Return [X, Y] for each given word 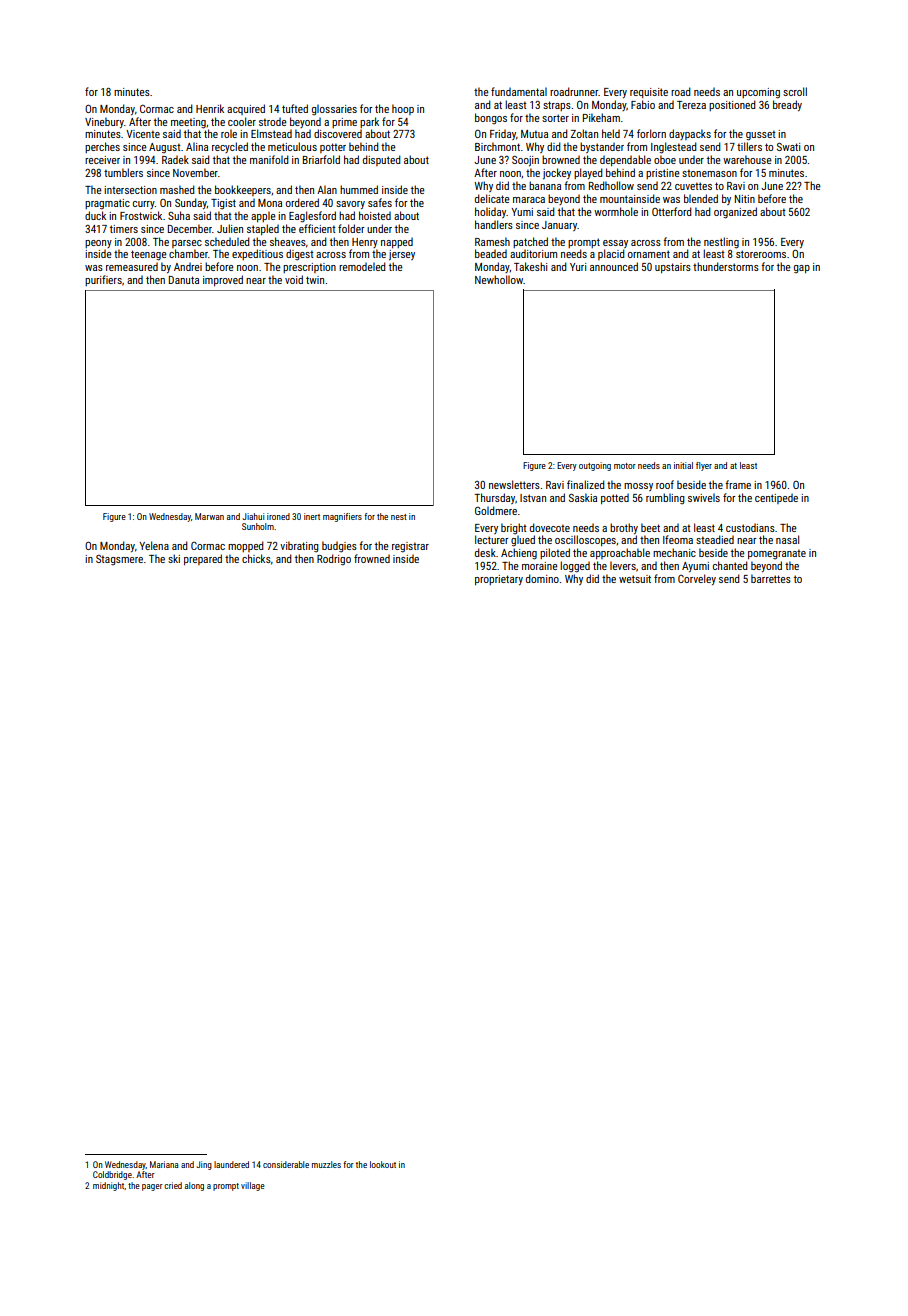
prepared [203, 559]
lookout [383, 1164]
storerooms [761, 254]
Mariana [164, 1164]
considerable [286, 1164]
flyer [704, 466]
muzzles [326, 1164]
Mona [270, 203]
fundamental [519, 91]
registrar [410, 547]
